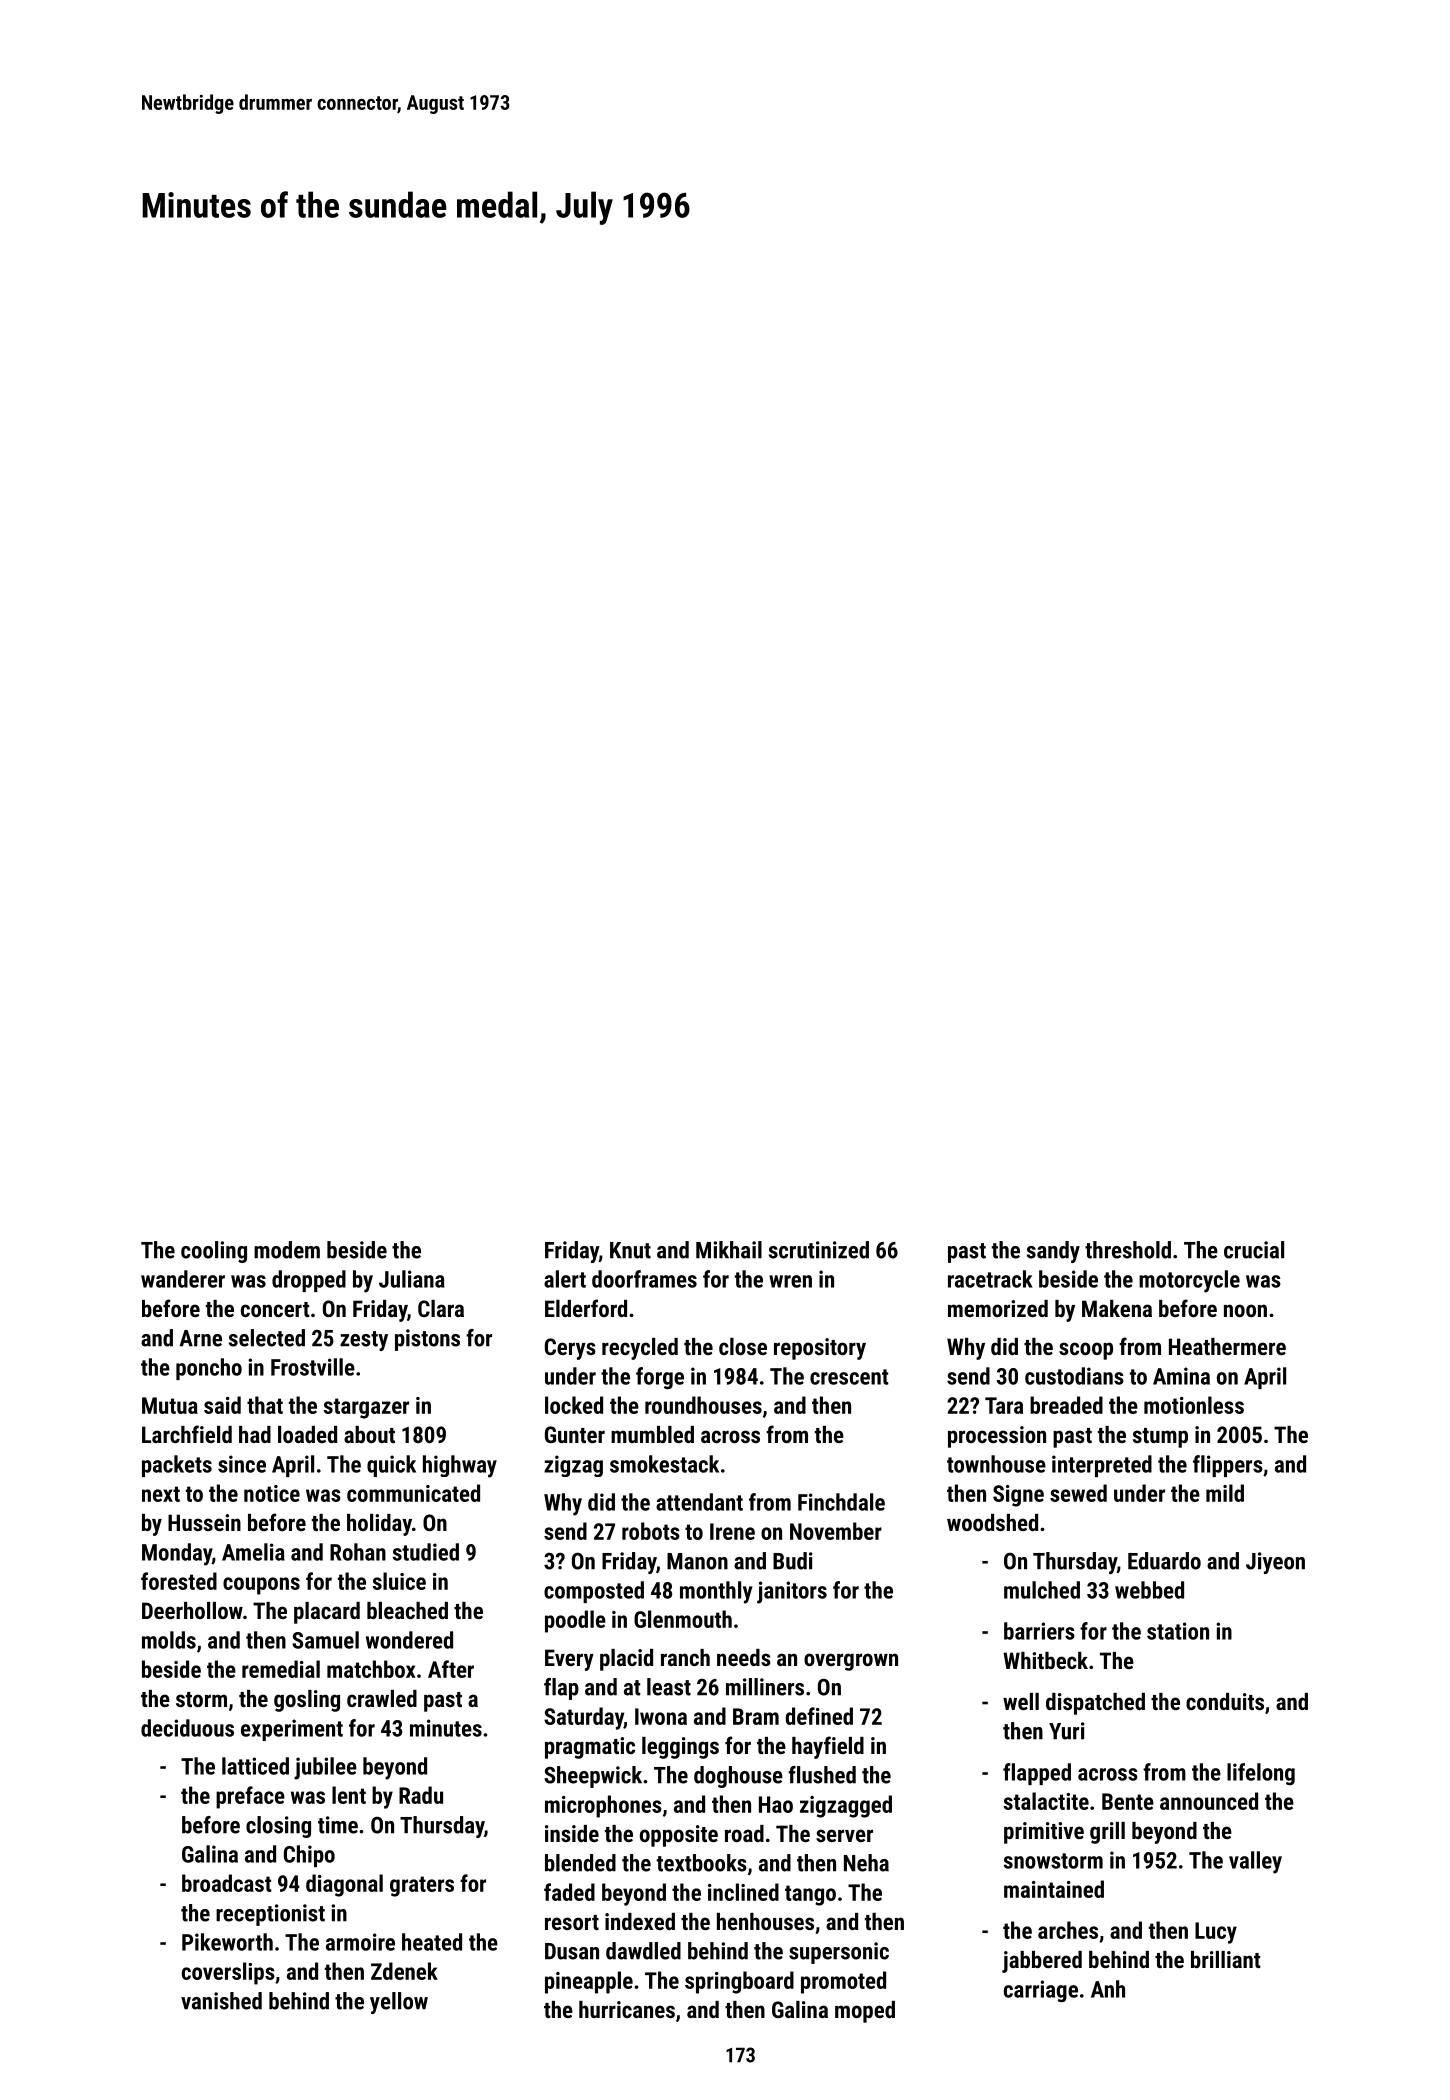 This document has width=1450, height=2100. Describe the element at coordinates (325, 1640) in the document. I see `Samuel` at that location.
